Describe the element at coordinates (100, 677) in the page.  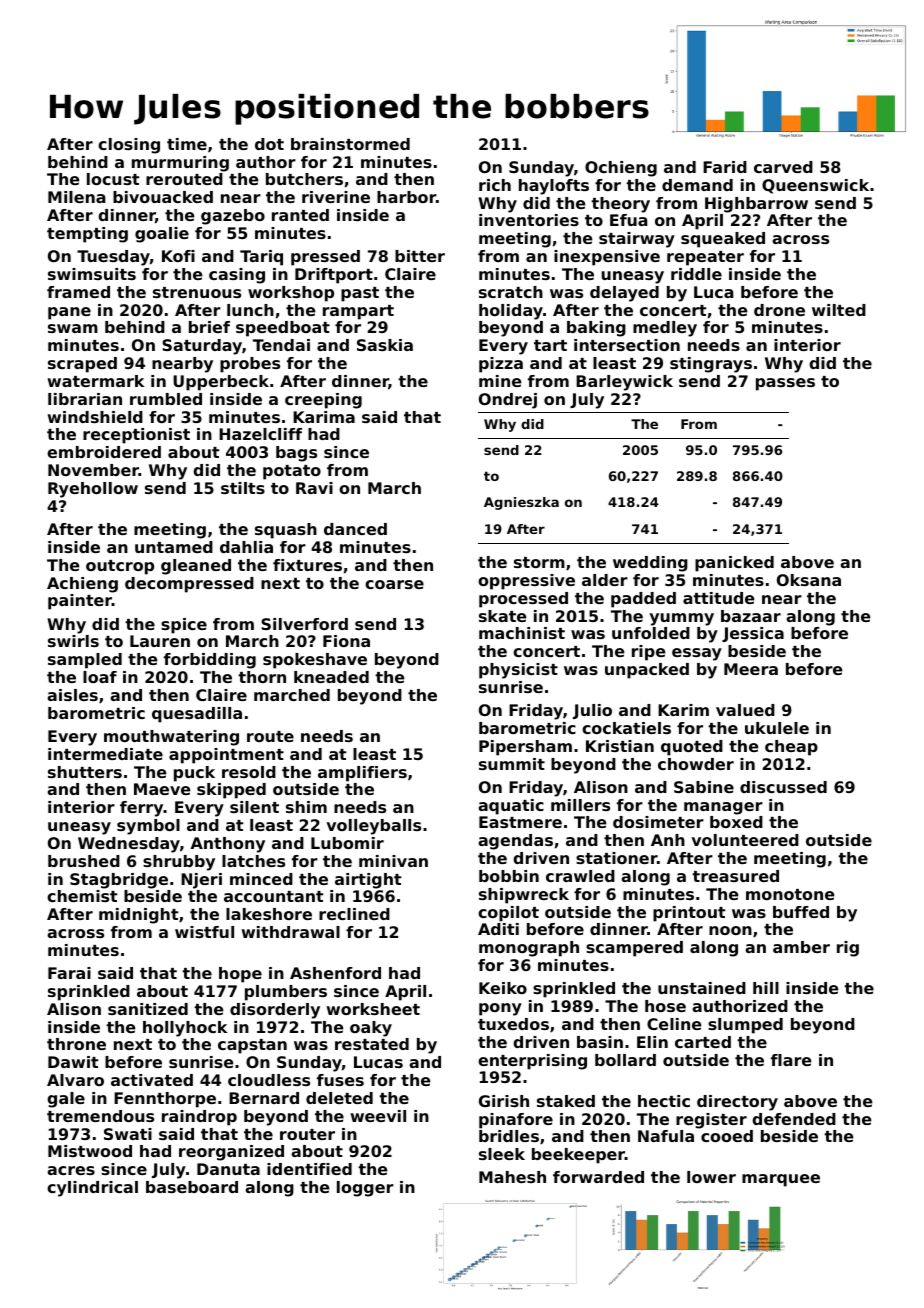
I see `loaf` at that location.
